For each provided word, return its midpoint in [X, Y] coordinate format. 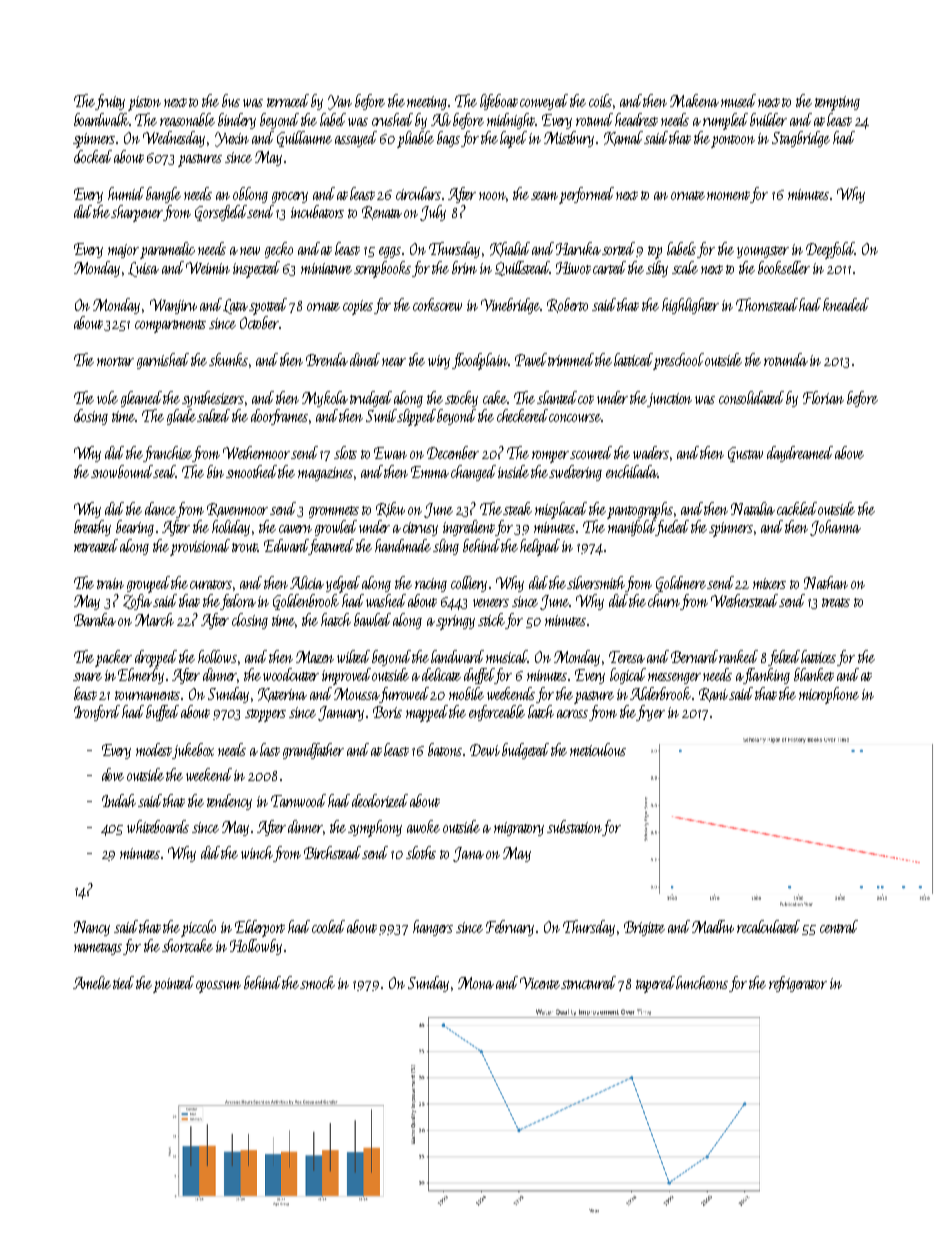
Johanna [835, 528]
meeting [427, 103]
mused [738, 100]
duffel [479, 676]
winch [257, 852]
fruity [110, 102]
